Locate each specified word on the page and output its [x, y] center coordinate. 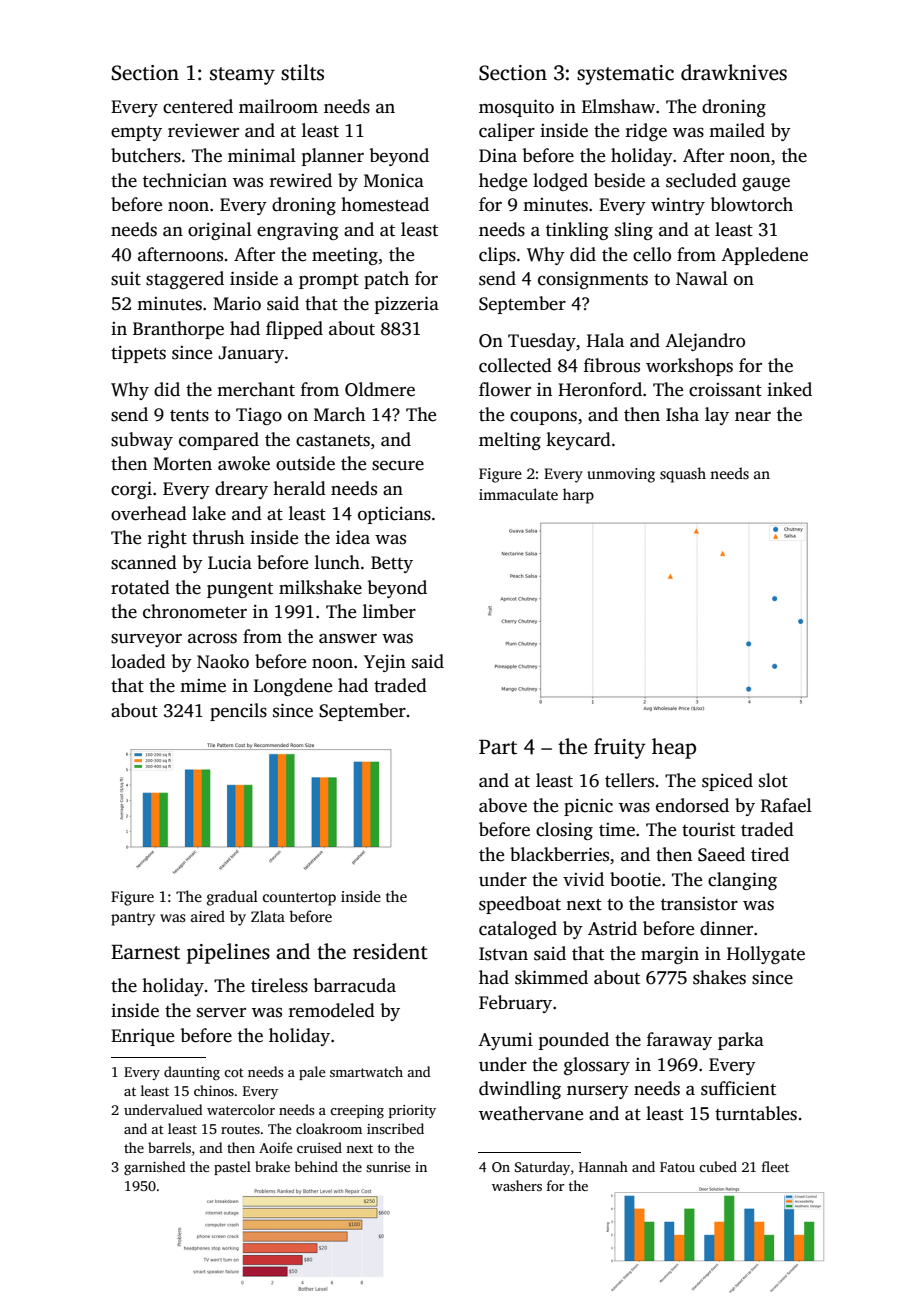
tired [770, 854]
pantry [133, 919]
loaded [138, 661]
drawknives [734, 72]
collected [515, 365]
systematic [625, 75]
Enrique [142, 1037]
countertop [299, 899]
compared [219, 441]
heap [674, 748]
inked [789, 389]
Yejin [385, 663]
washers [517, 1185]
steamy [242, 76]
